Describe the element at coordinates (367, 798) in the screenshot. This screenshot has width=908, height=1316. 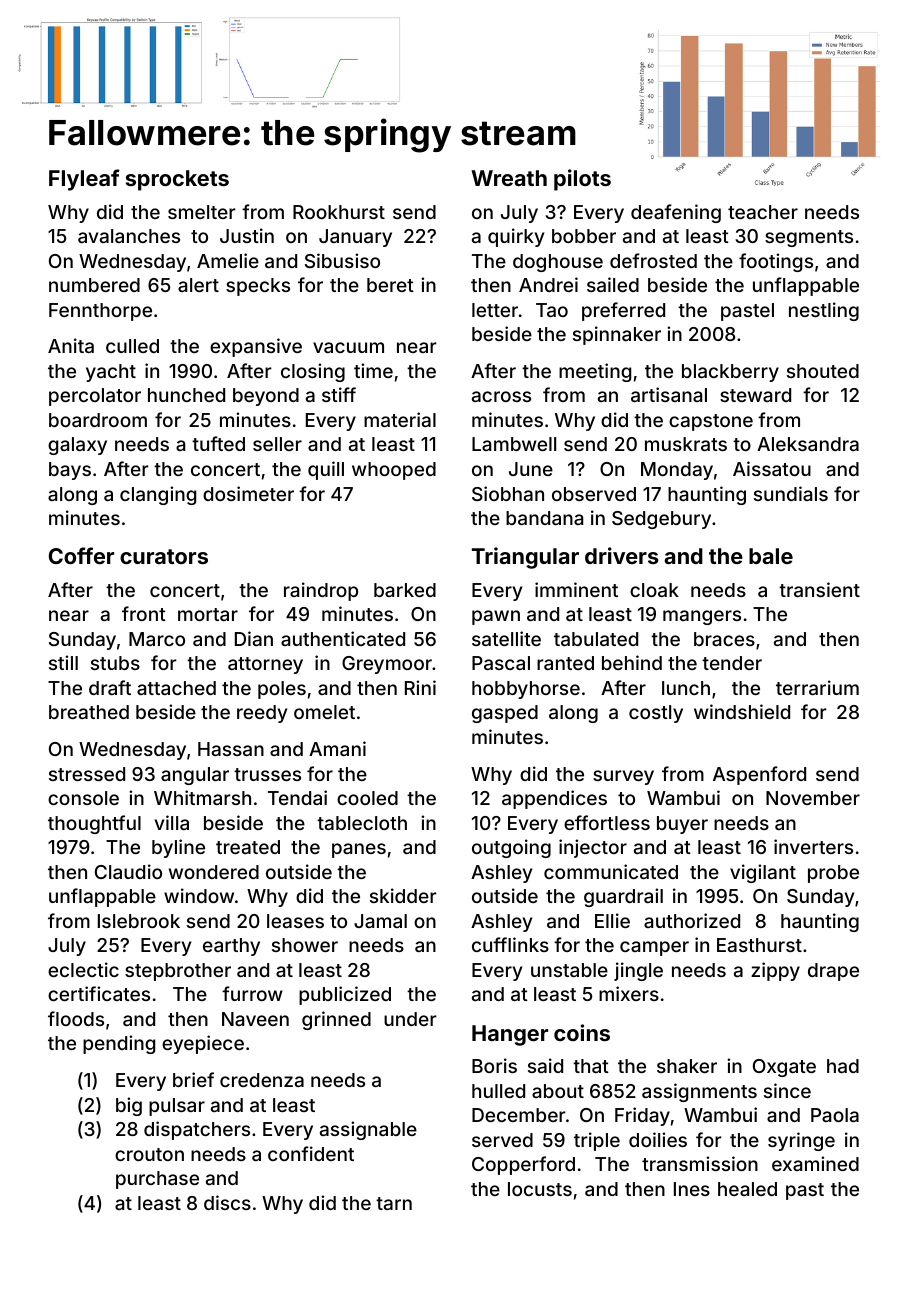
I see `cooled` at that location.
